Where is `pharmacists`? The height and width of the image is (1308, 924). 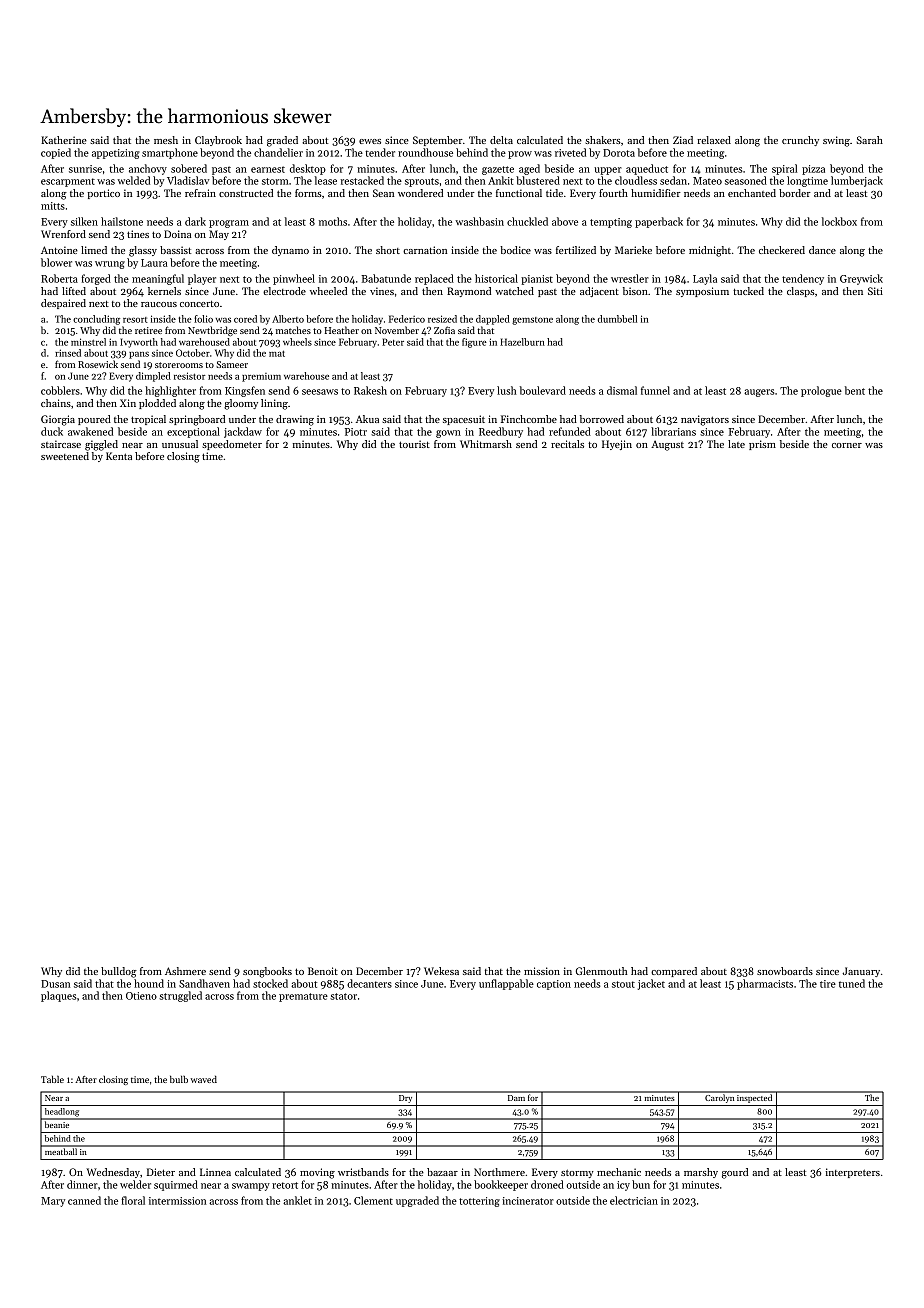 pharmacists is located at coordinates (765, 984).
